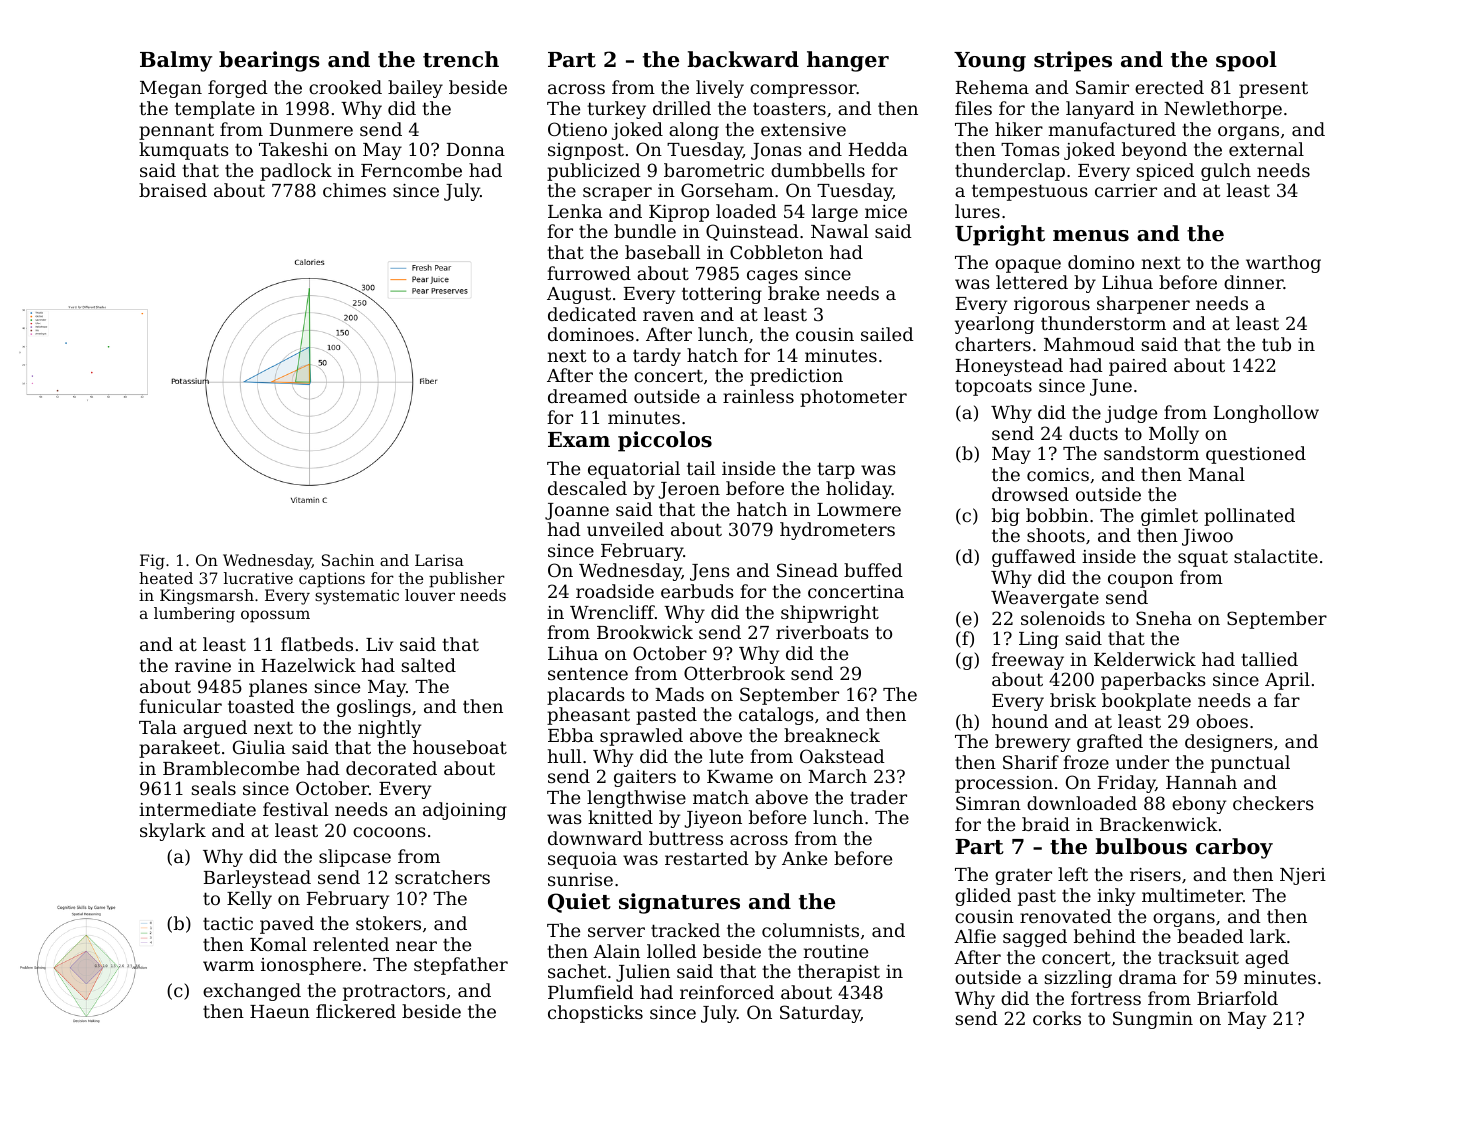 The height and width of the image is (1133, 1466). Describe the element at coordinates (657, 357) in the image. I see `tardy` at that location.
